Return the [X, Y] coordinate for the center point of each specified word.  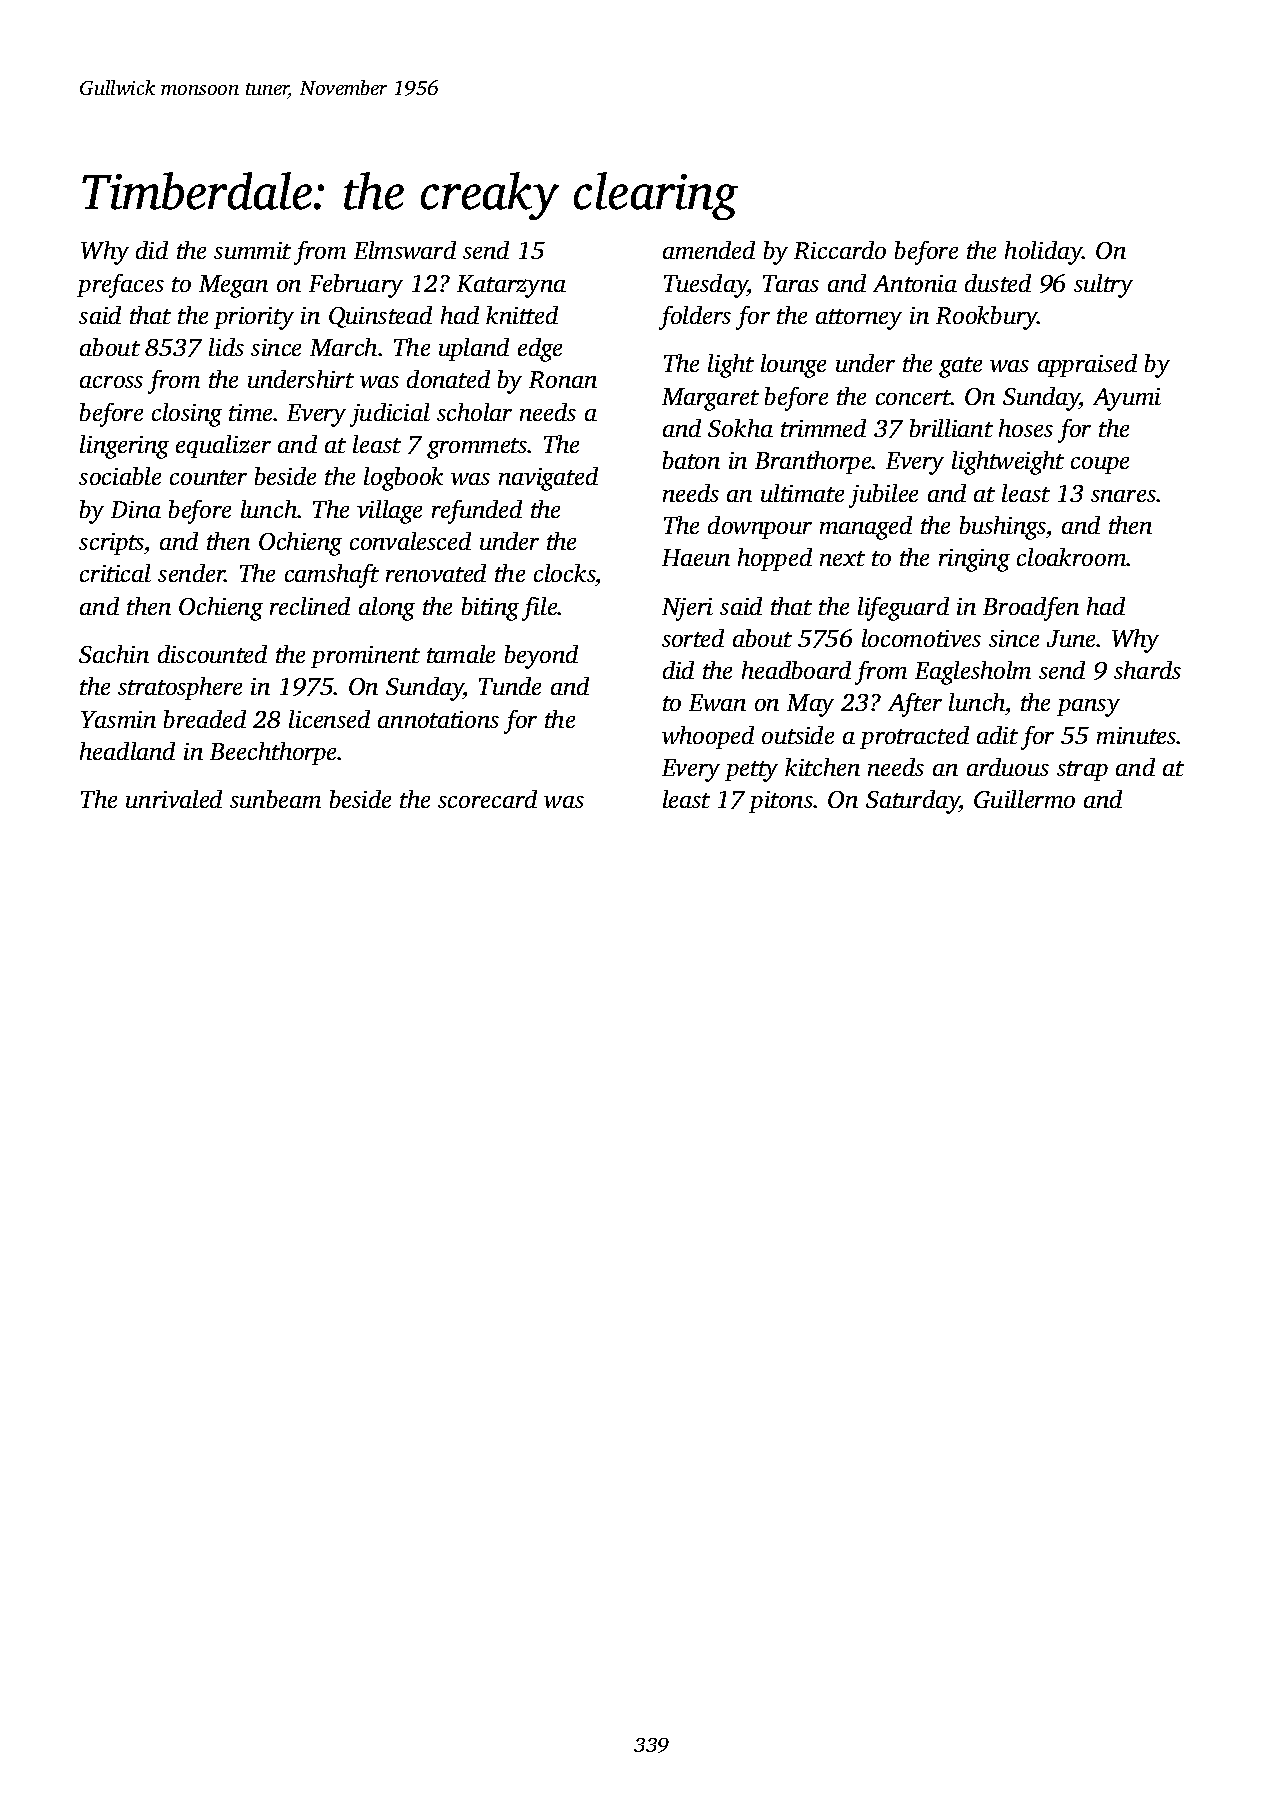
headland [127, 751]
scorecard [487, 799]
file [540, 609]
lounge [793, 366]
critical [115, 573]
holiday [1043, 253]
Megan [233, 286]
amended [709, 250]
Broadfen [1031, 609]
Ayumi [1127, 399]
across [111, 382]
